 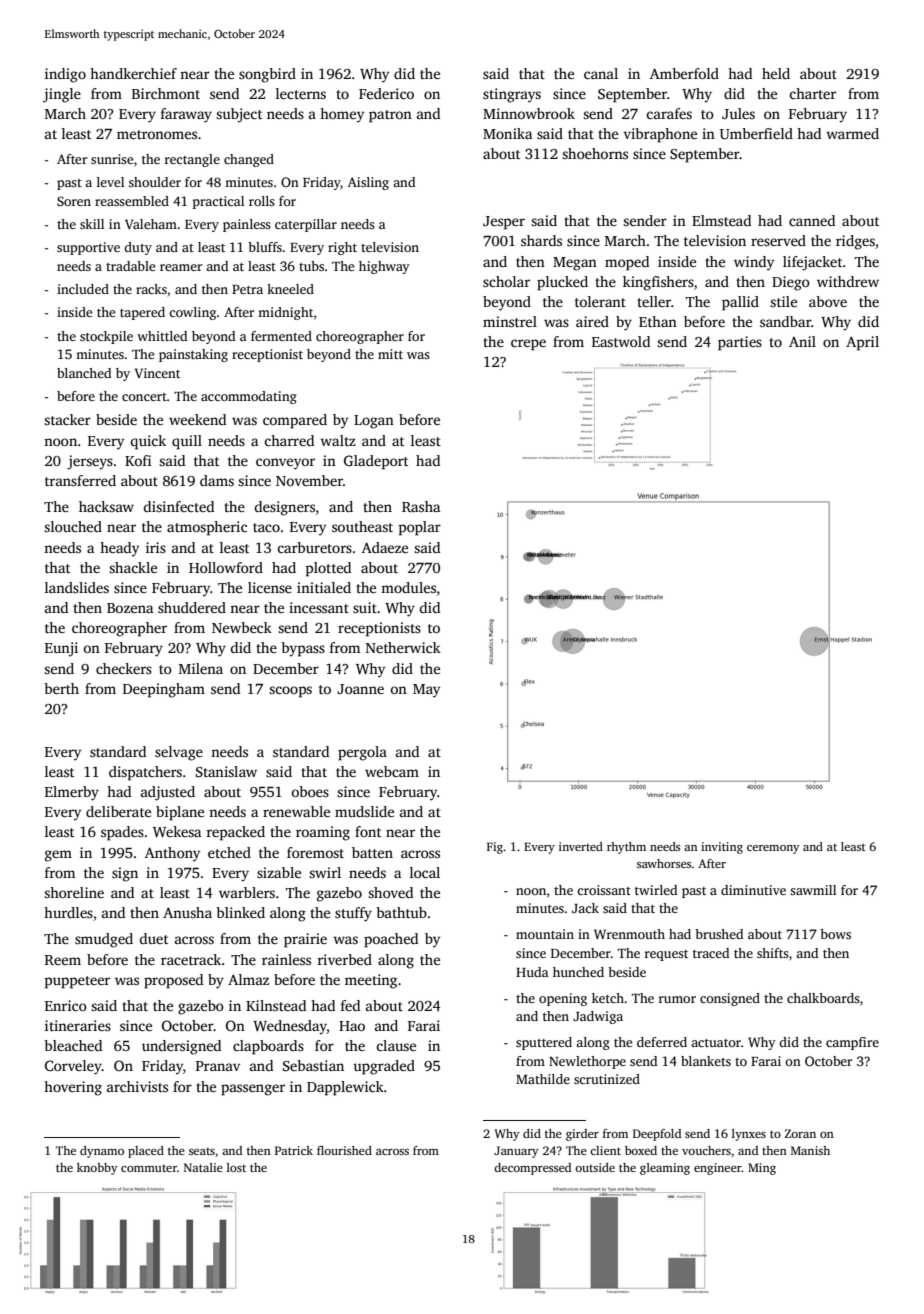 What do you see at coordinates (425, 872) in the image?
I see `local` at bounding box center [425, 872].
